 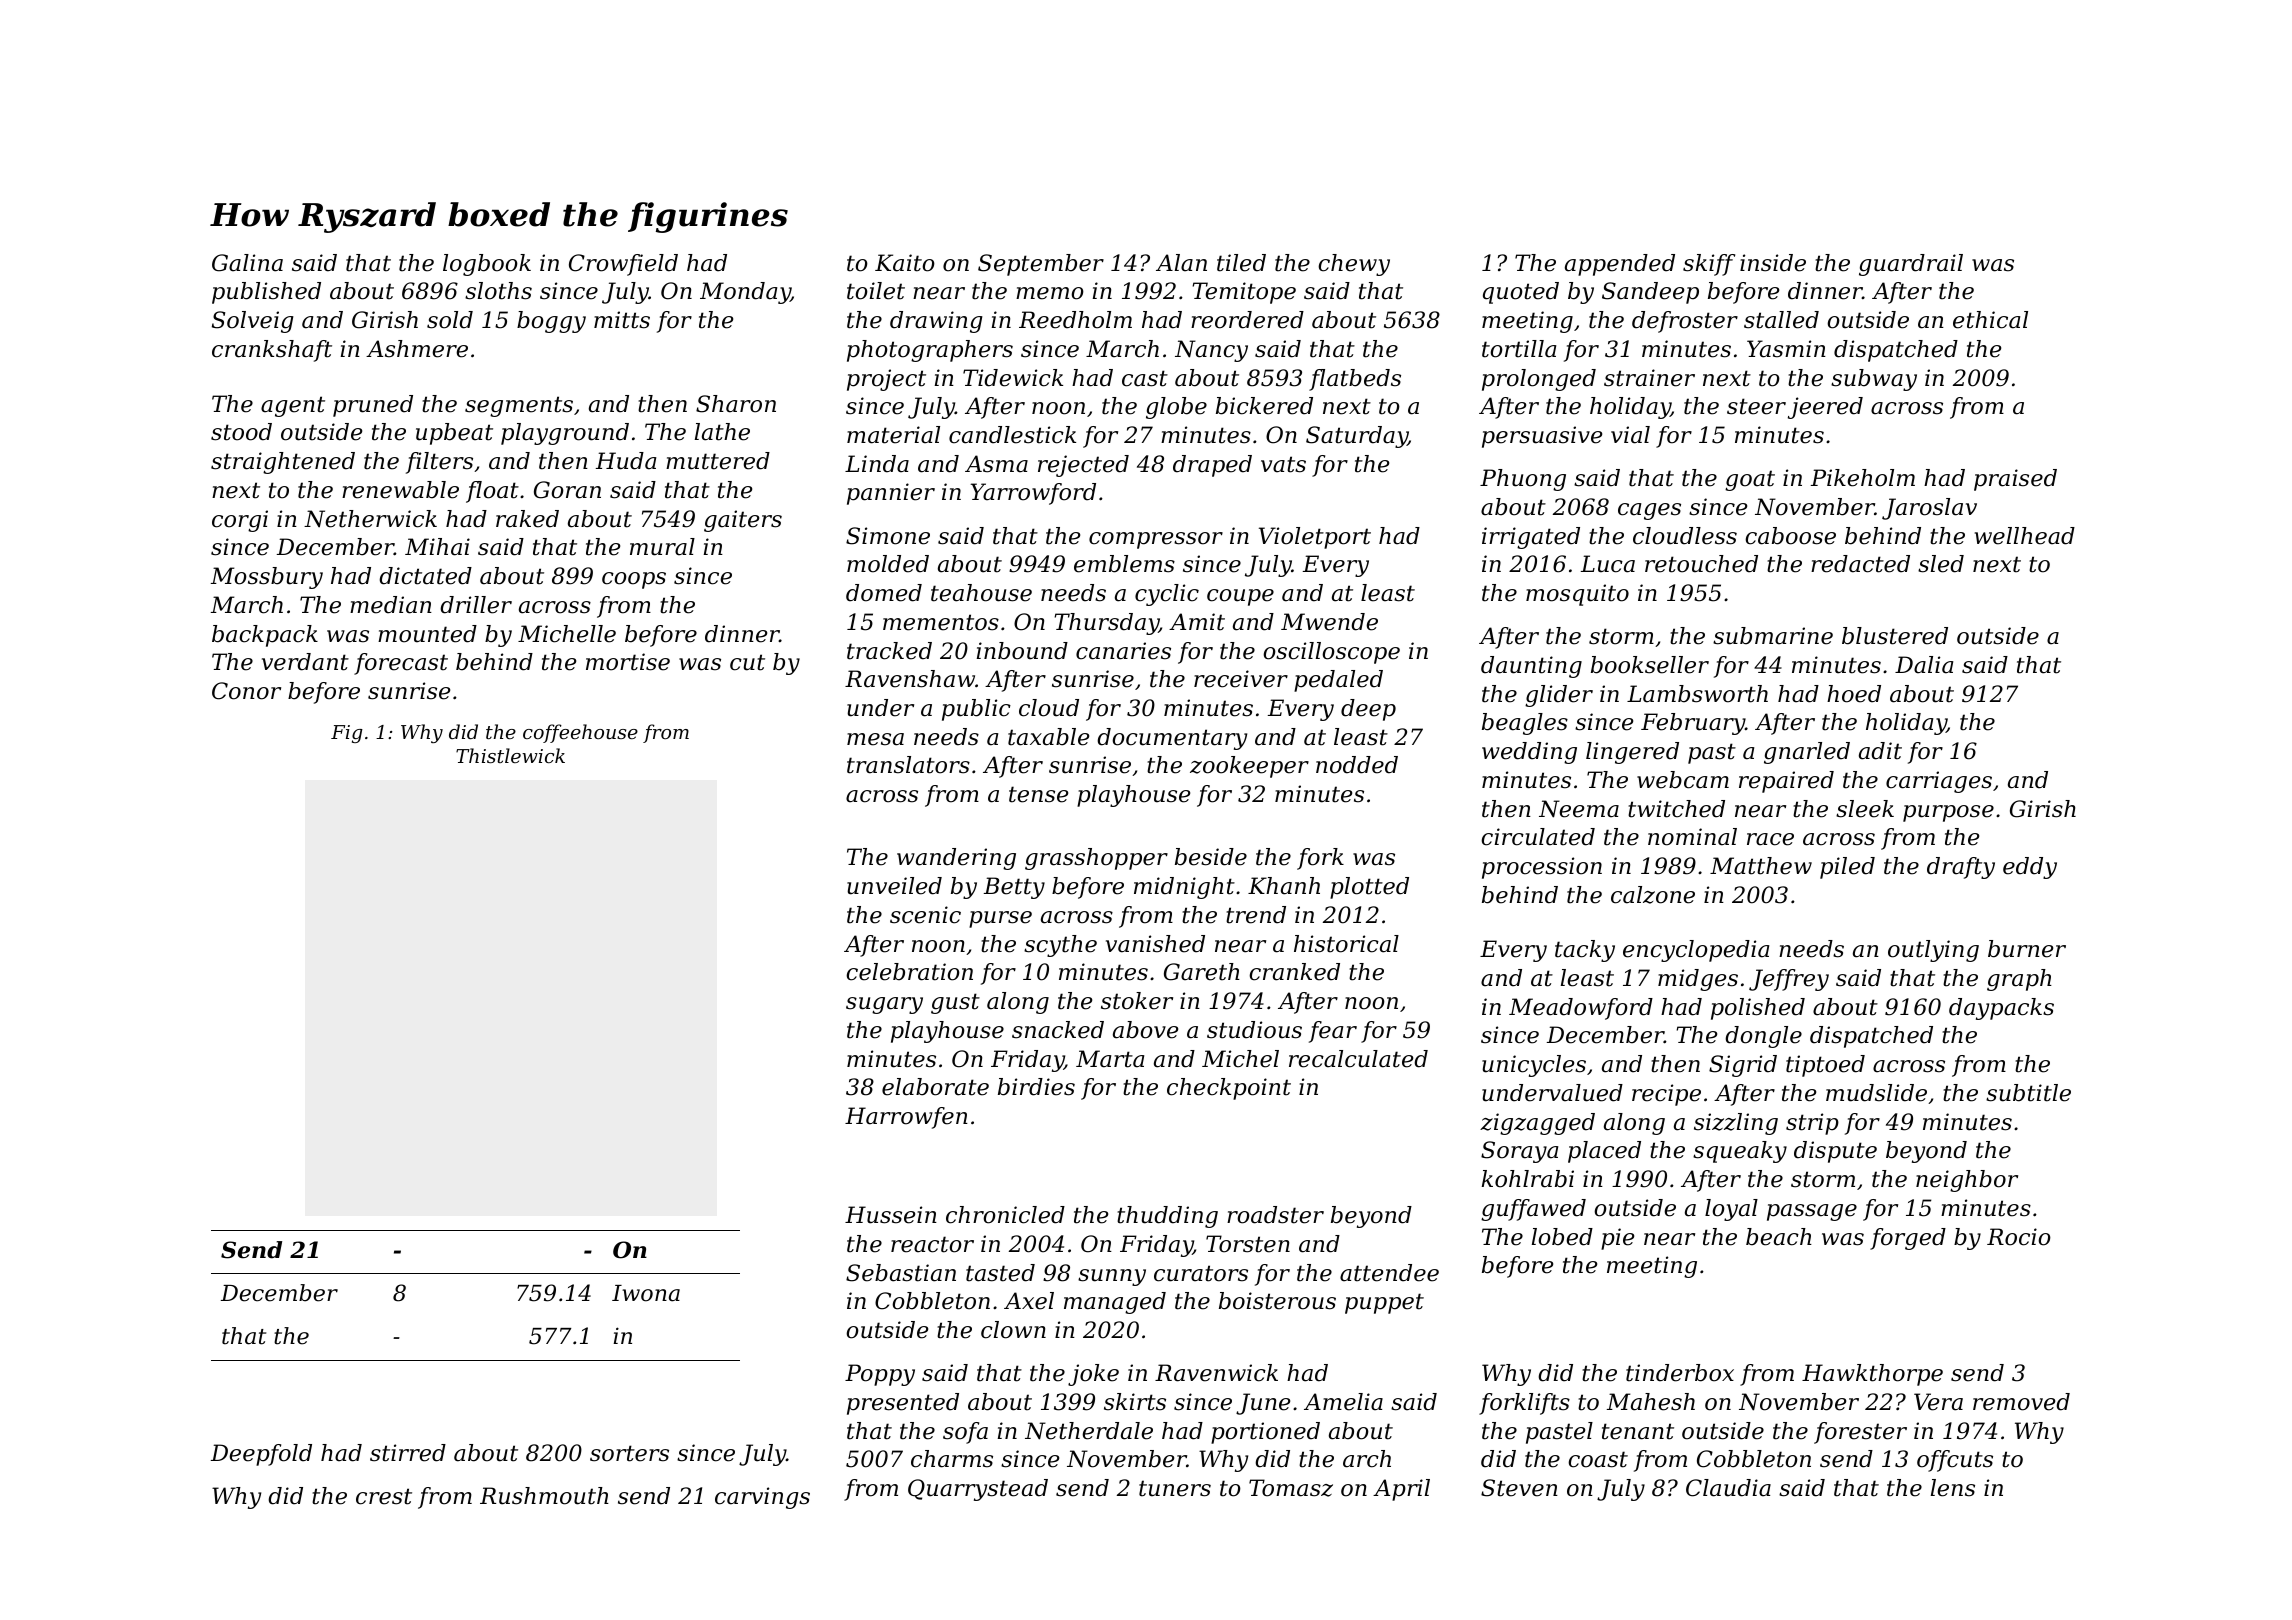 What do you see at coordinates (1036, 1087) in the screenshot?
I see `birdies` at bounding box center [1036, 1087].
